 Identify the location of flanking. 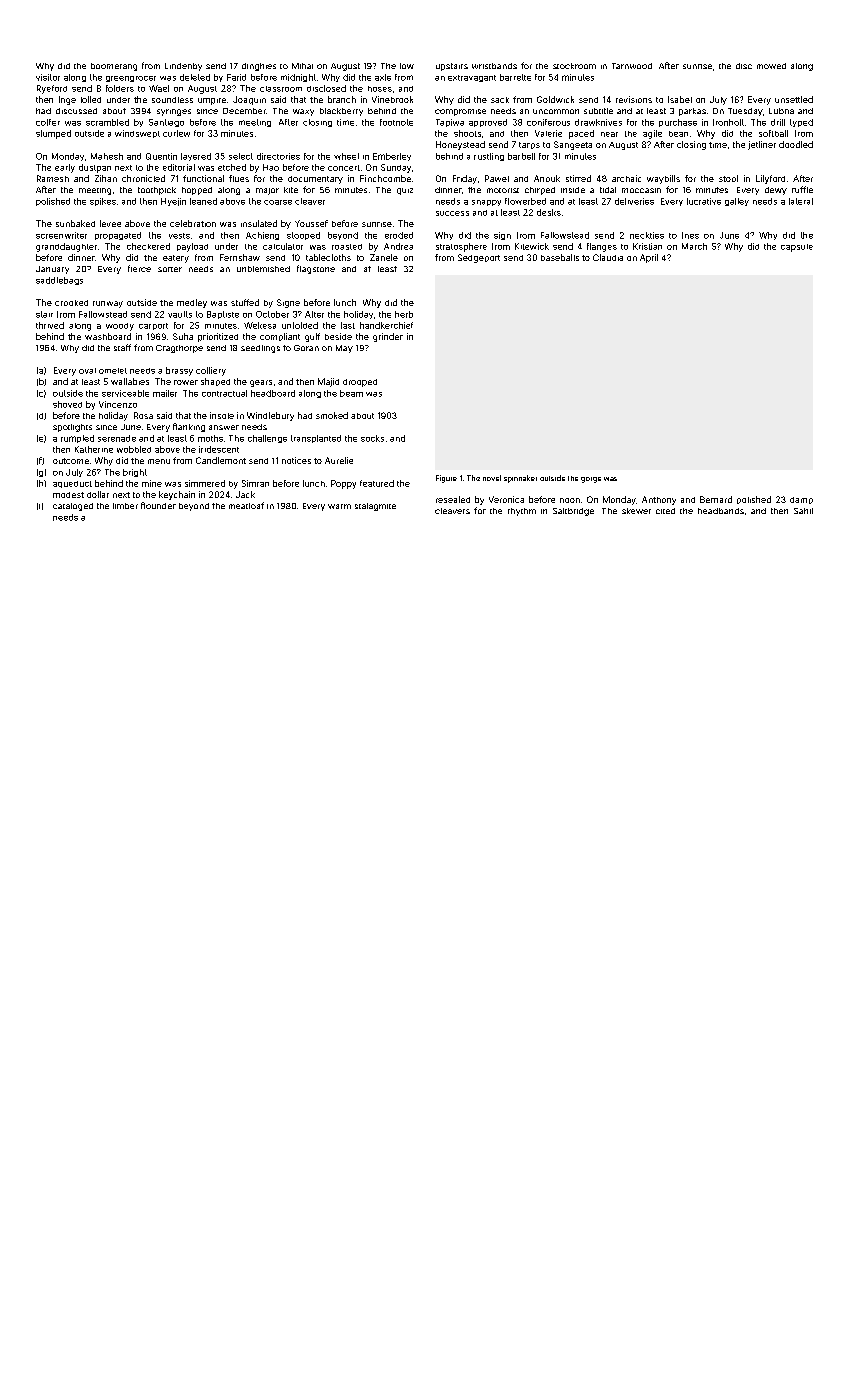
(189, 427).
